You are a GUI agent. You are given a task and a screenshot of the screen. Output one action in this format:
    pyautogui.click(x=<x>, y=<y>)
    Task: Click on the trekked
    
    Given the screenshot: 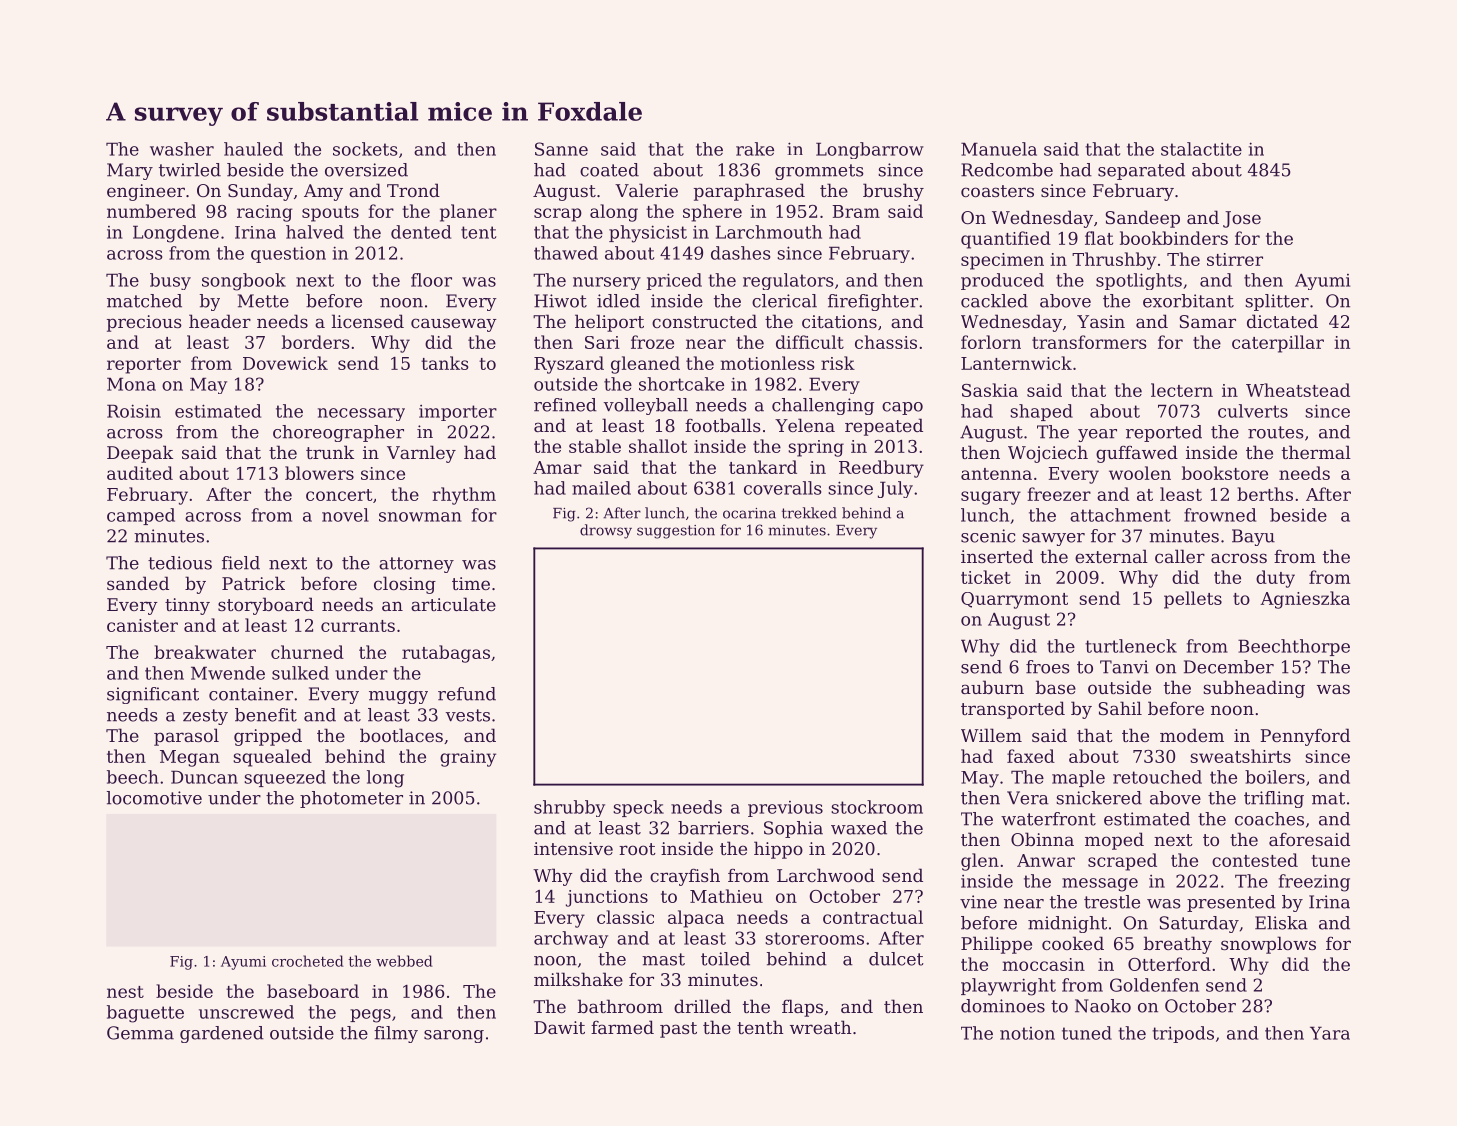 What is the action you would take?
    pyautogui.click(x=809, y=513)
